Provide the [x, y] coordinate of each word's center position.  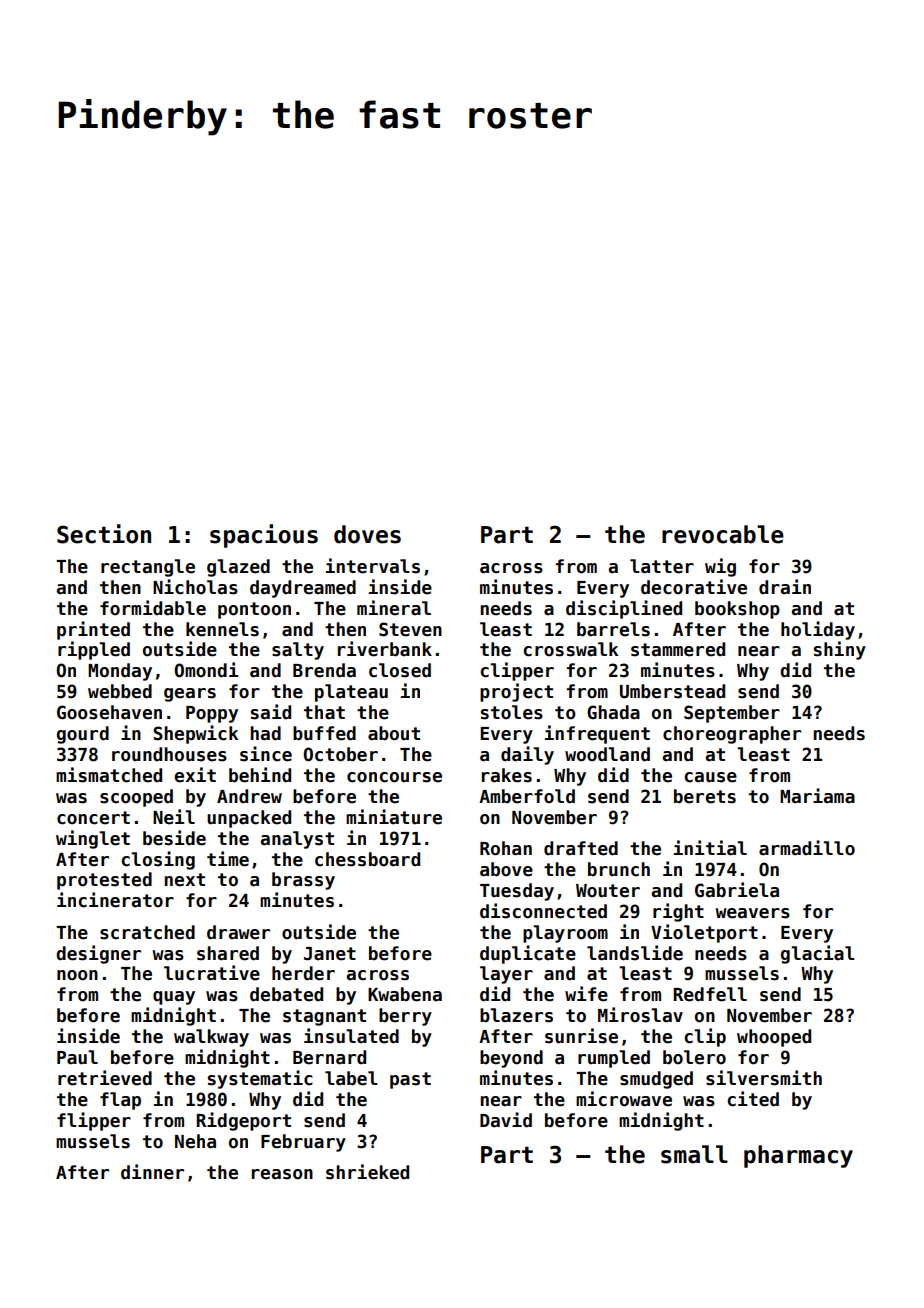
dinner [152, 1172]
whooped [774, 1038]
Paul [77, 1057]
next [184, 880]
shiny [840, 650]
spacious [264, 536]
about [394, 733]
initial [710, 848]
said [271, 712]
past [410, 1080]
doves [367, 534]
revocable [723, 534]
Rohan [506, 848]
